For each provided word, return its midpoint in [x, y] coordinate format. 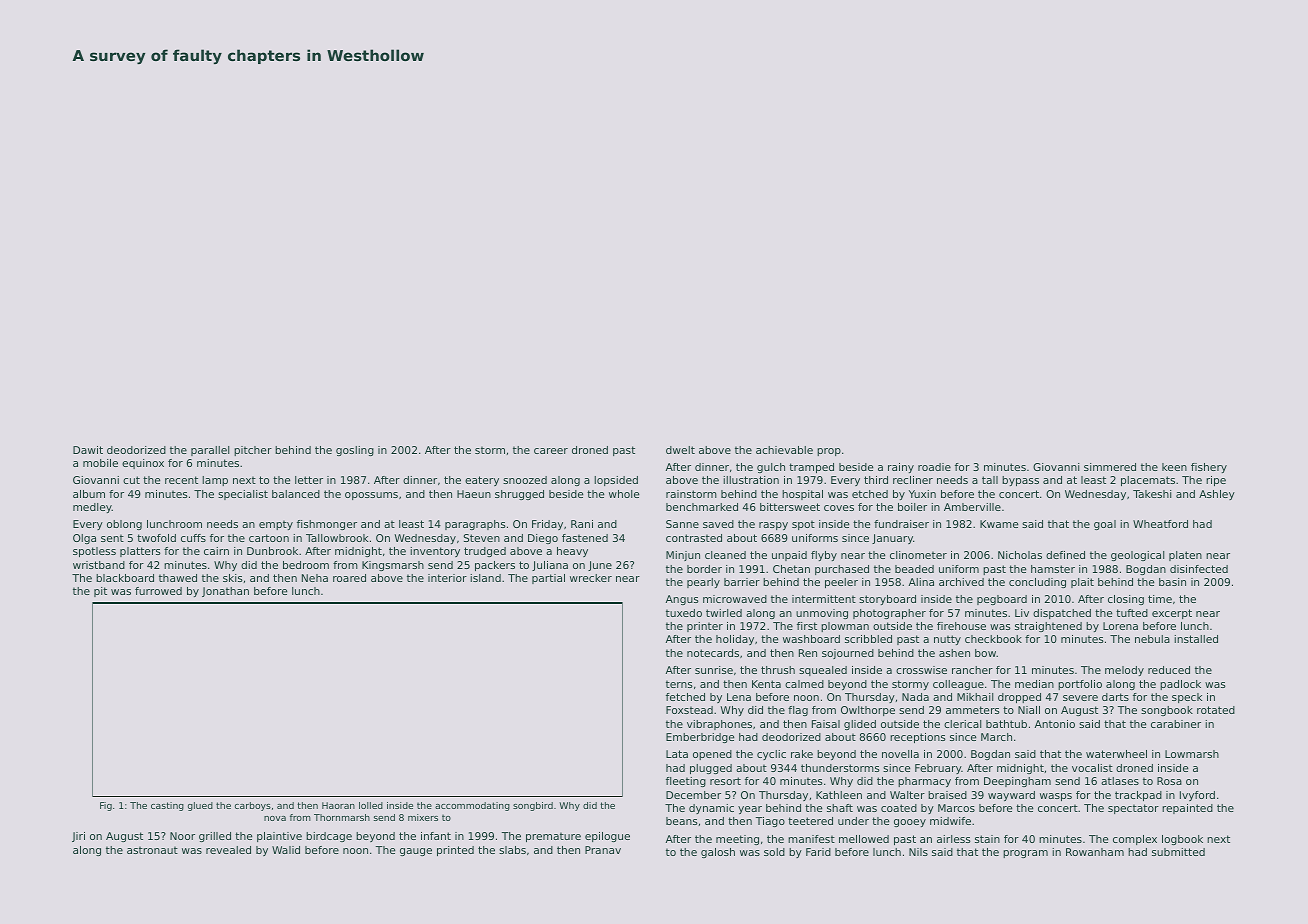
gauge [416, 852]
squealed [823, 671]
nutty [947, 640]
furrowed [158, 591]
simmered [1110, 467]
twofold [156, 538]
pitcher [253, 451]
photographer [889, 614]
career [551, 451]
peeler [841, 583]
